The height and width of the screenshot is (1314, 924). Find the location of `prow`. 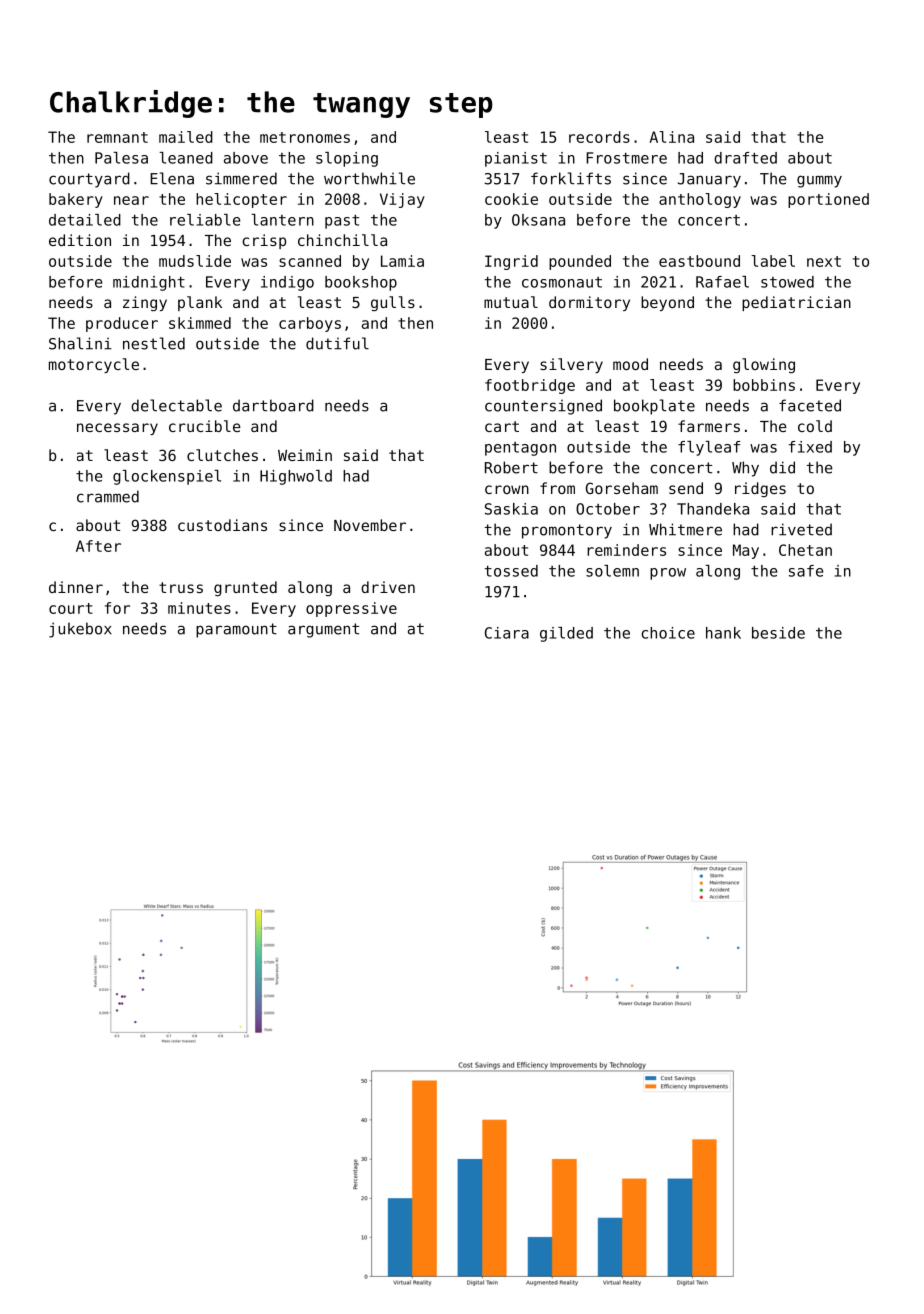

prow is located at coordinates (668, 574).
